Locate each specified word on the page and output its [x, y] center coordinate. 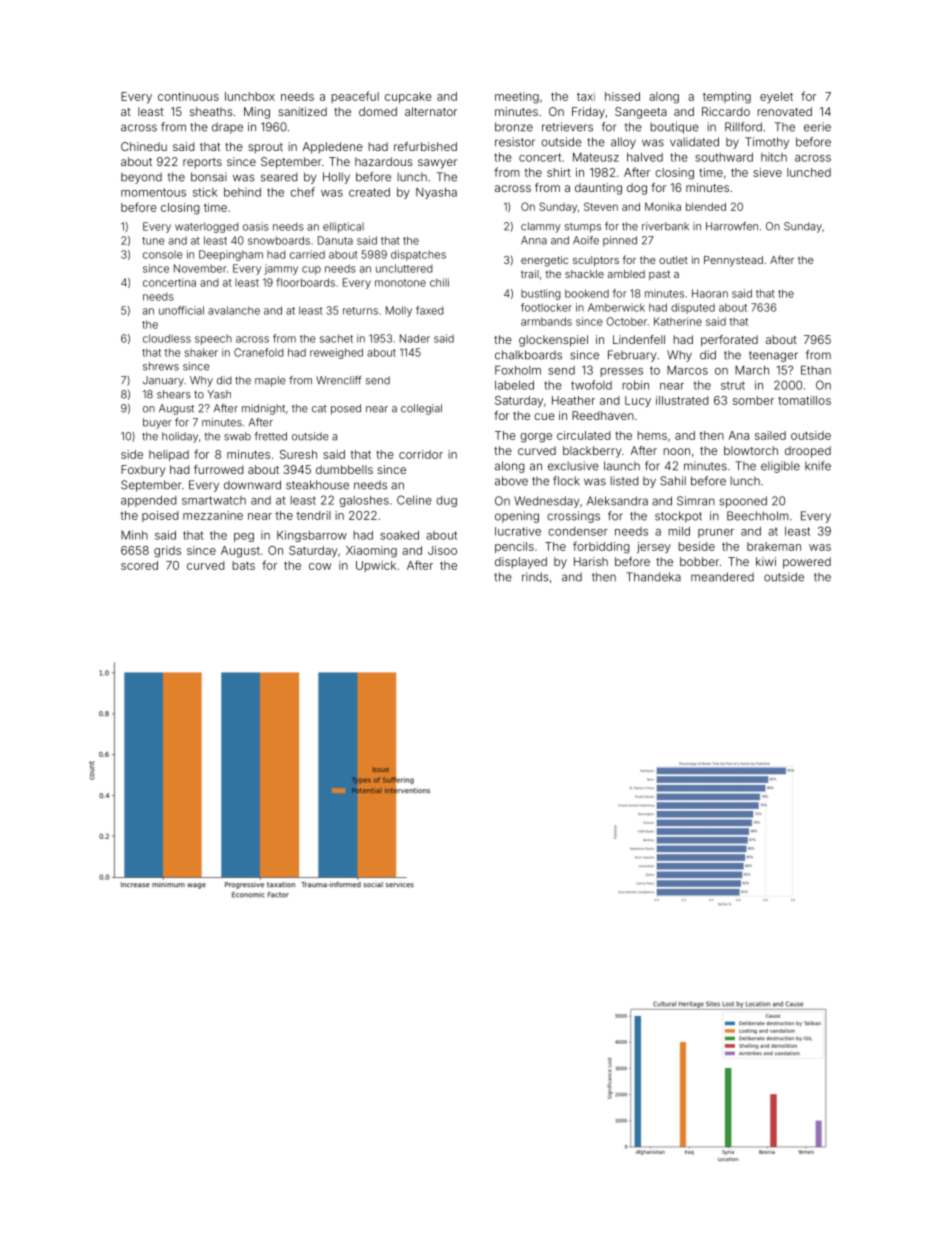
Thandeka [653, 577]
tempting [727, 98]
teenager [773, 356]
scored [139, 565]
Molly [399, 311]
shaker [201, 352]
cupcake [408, 97]
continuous [188, 96]
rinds [535, 577]
